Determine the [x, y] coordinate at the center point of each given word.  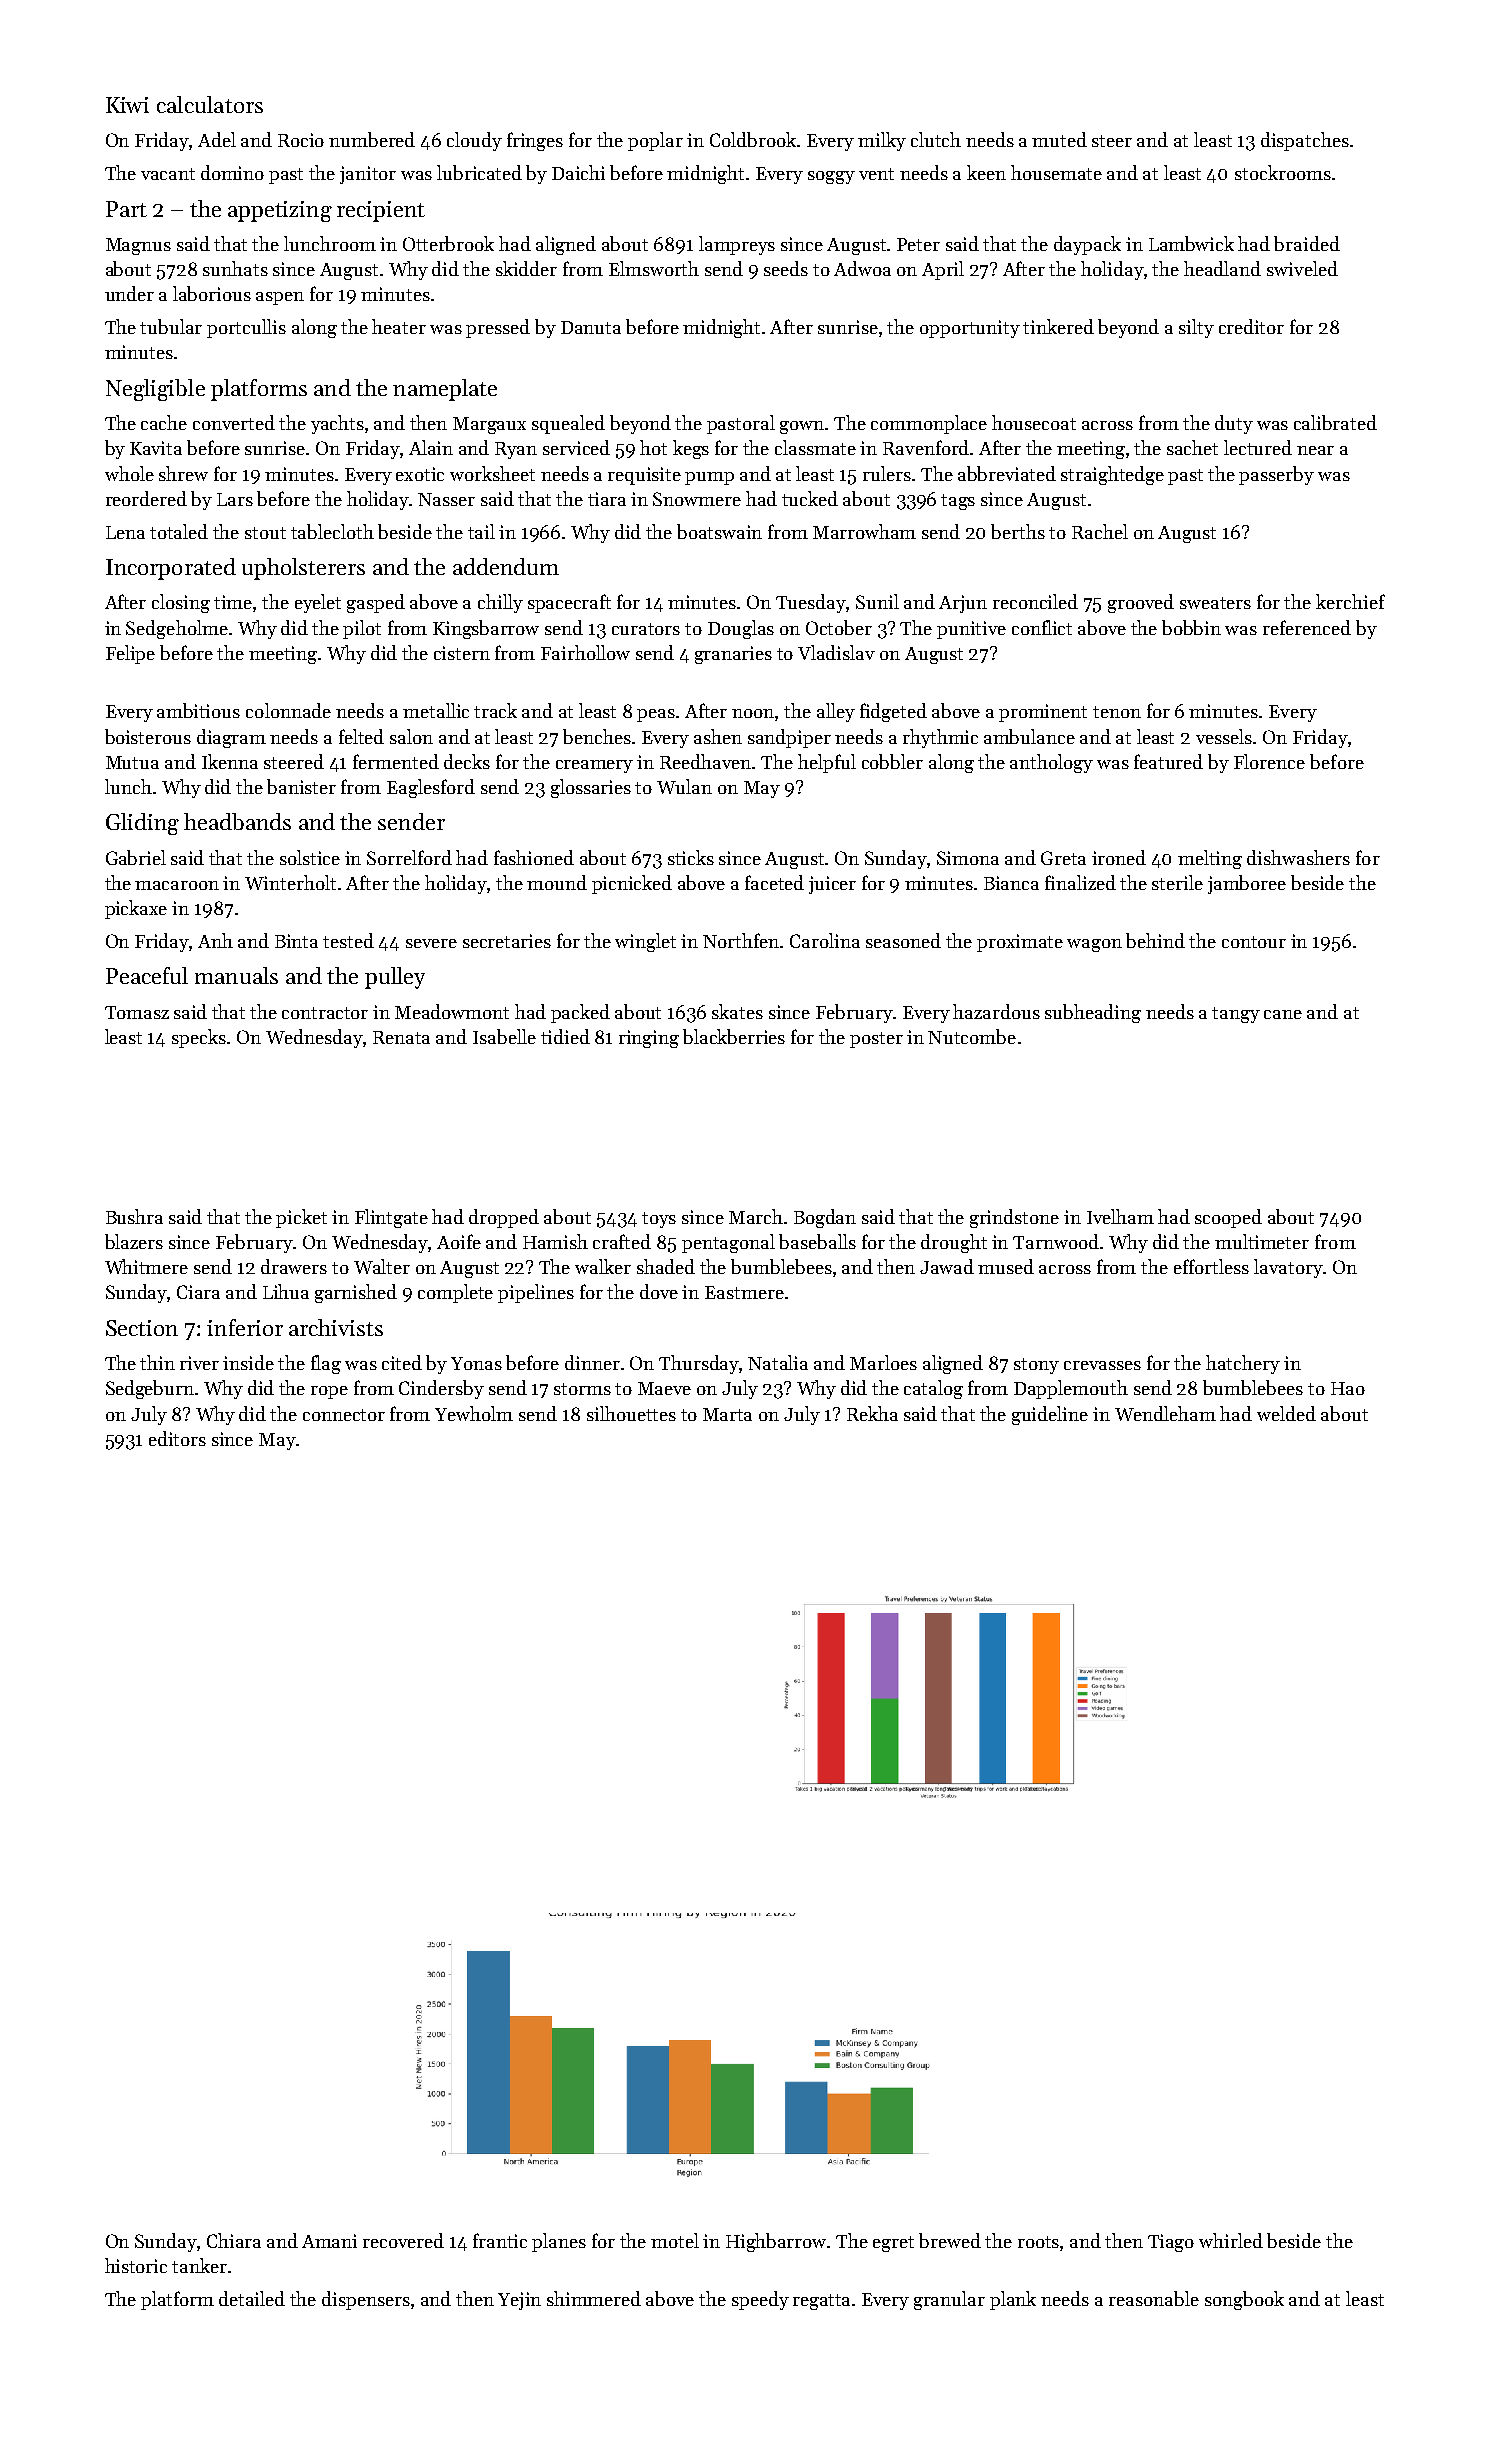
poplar [655, 141]
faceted [774, 882]
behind [1155, 940]
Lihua [286, 1291]
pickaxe [136, 909]
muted [1059, 139]
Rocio [301, 140]
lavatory [1288, 1268]
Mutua [132, 762]
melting [1210, 859]
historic [136, 2265]
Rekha [872, 1413]
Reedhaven [706, 761]
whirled [1231, 2240]
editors [177, 1438]
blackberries [734, 1036]
